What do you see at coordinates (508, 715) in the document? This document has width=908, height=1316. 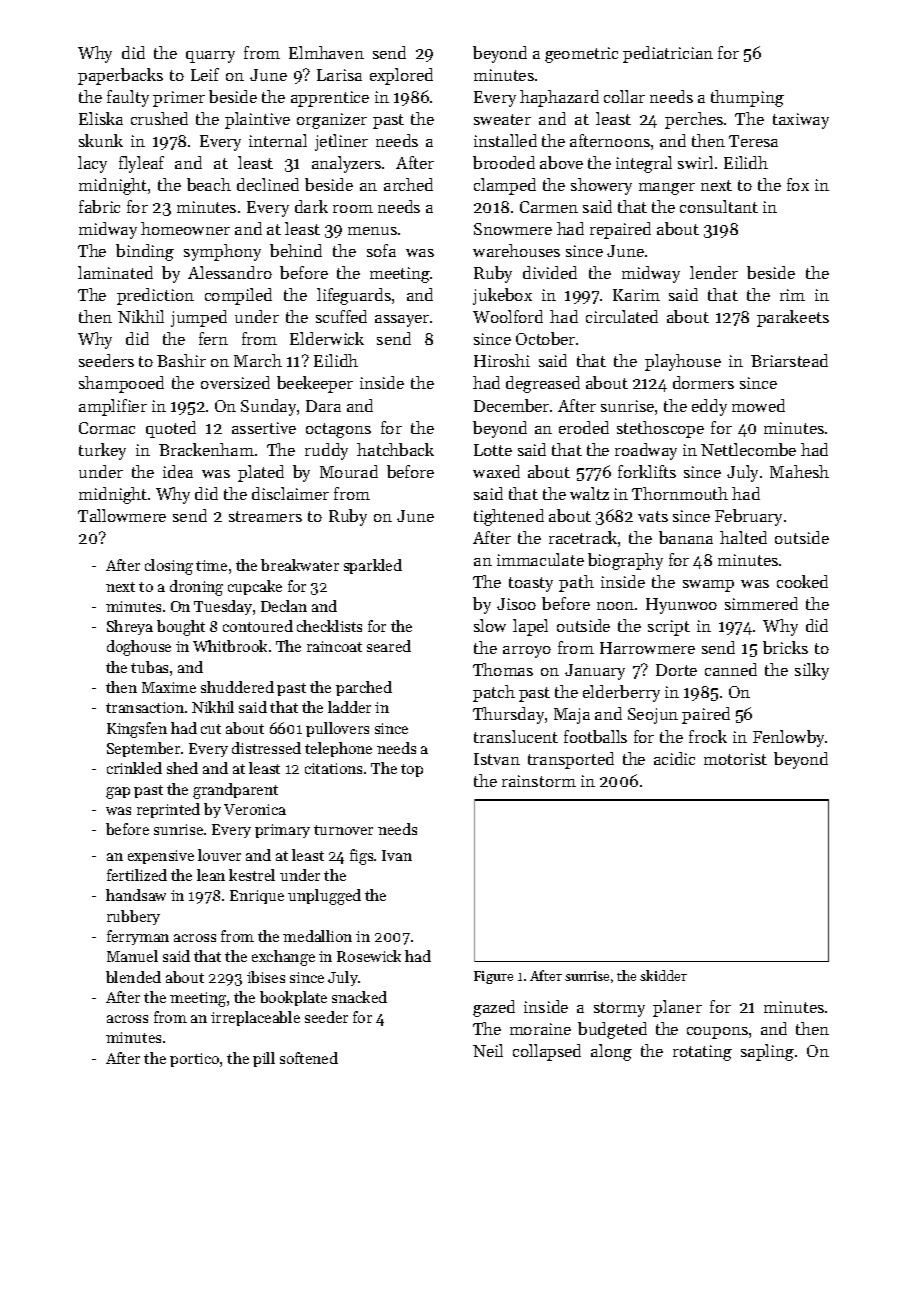 I see `Thursday` at bounding box center [508, 715].
